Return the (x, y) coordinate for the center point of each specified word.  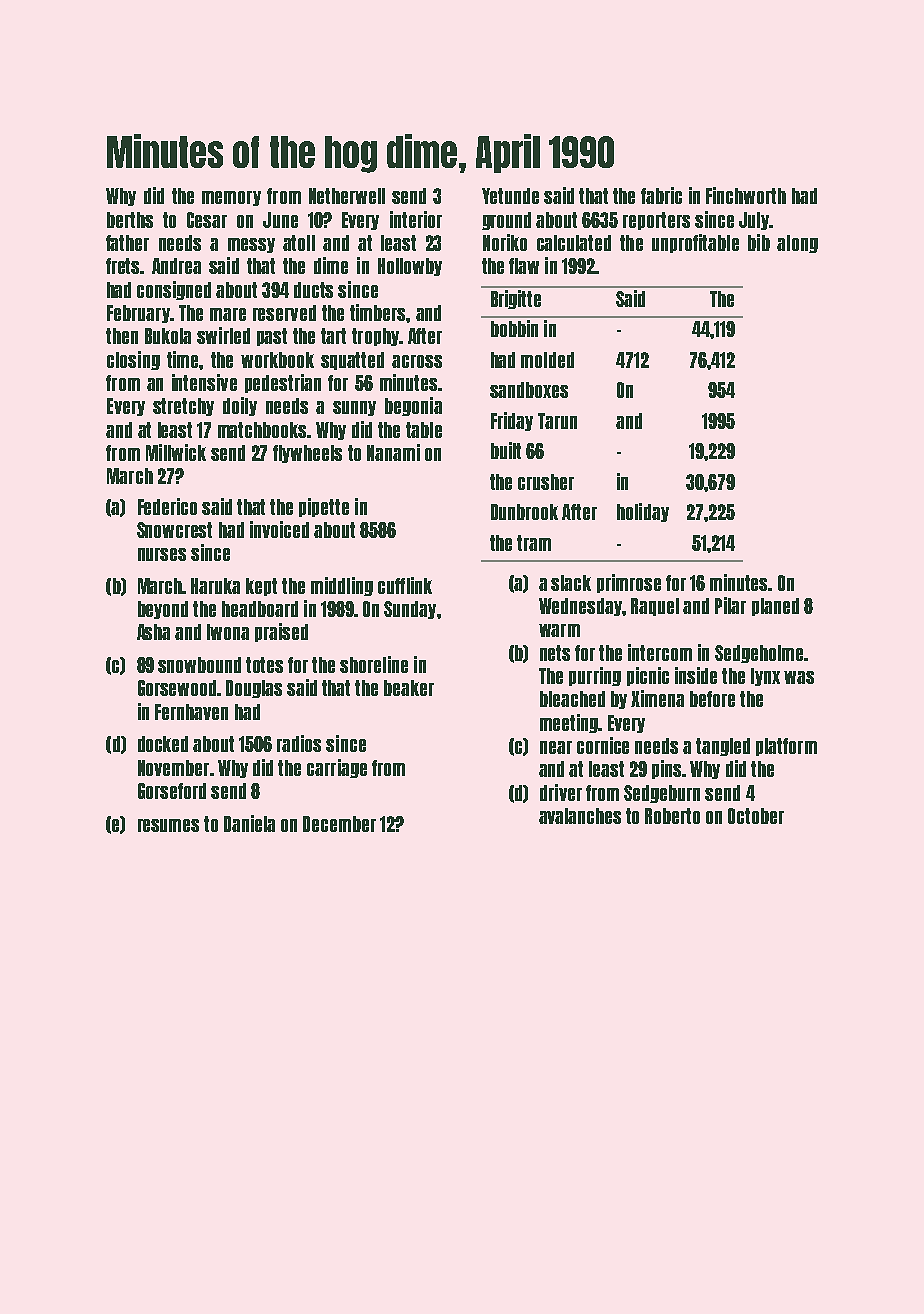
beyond (163, 610)
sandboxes (529, 390)
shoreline (374, 664)
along (797, 244)
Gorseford (172, 791)
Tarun (557, 421)
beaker (409, 688)
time (182, 359)
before (712, 699)
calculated (574, 243)
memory (231, 198)
